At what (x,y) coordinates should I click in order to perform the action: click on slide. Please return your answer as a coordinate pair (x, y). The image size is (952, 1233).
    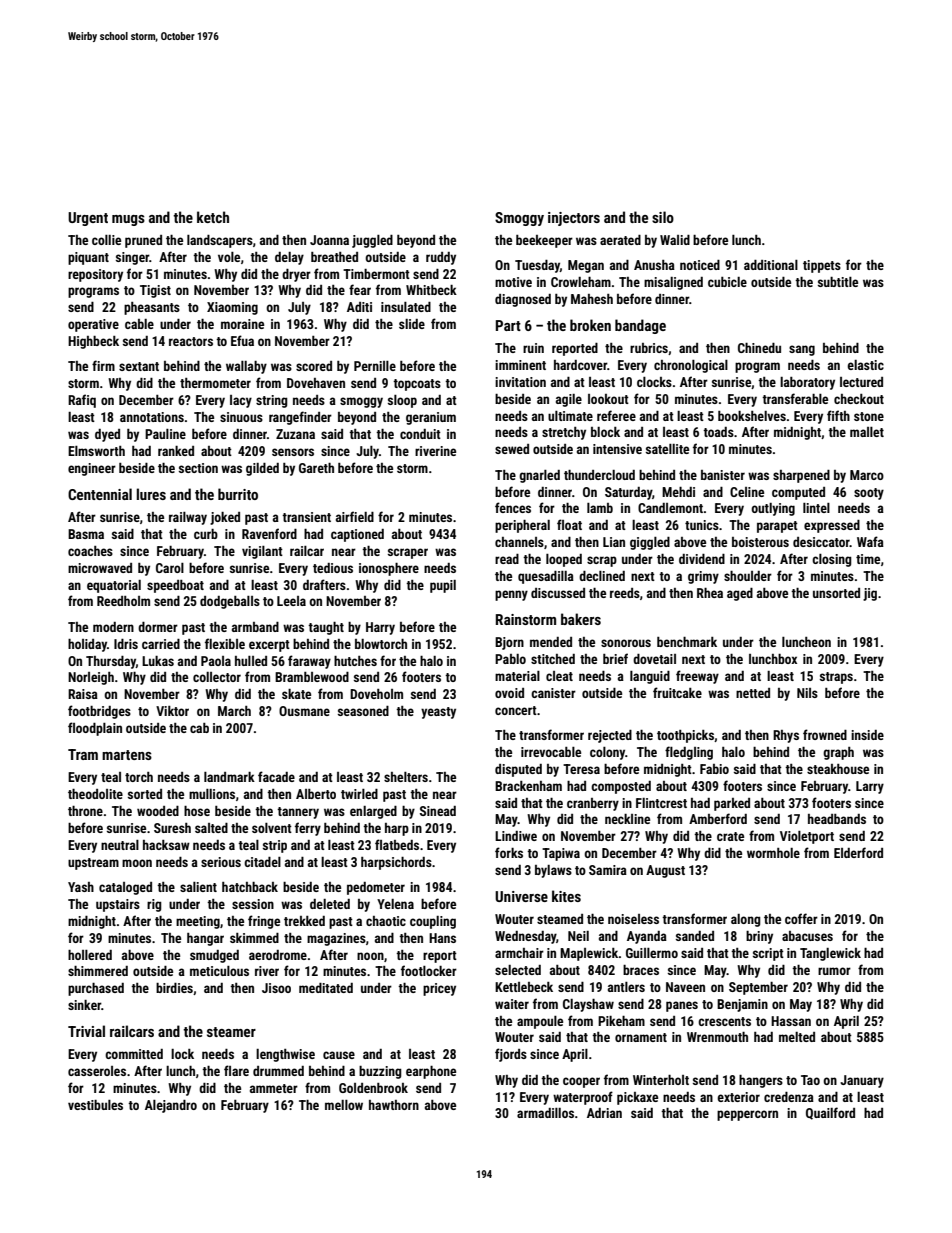
    Looking at the image, I should click on (412, 324).
